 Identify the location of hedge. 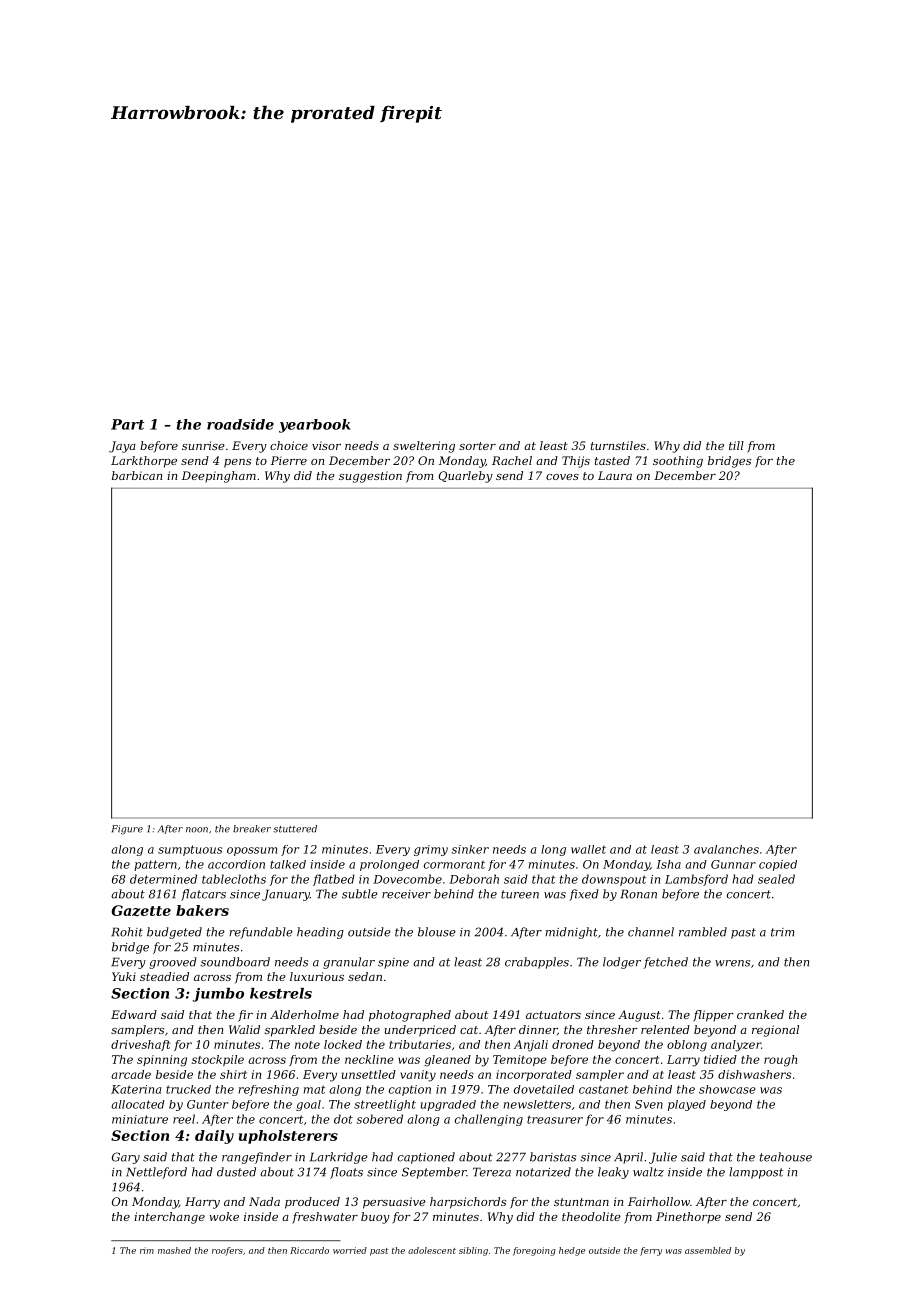
(572, 1251).
